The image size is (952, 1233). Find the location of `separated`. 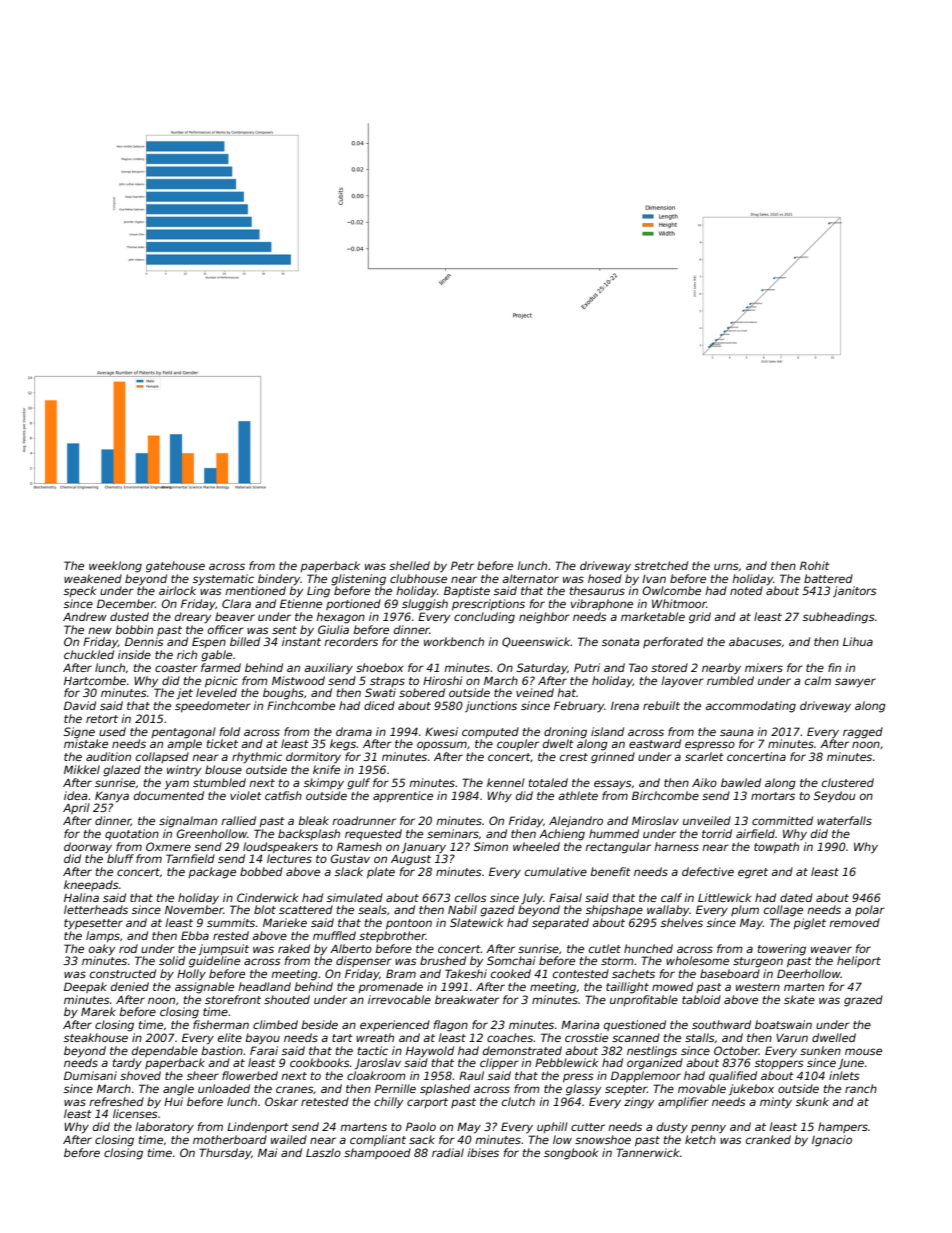

separated is located at coordinates (560, 923).
